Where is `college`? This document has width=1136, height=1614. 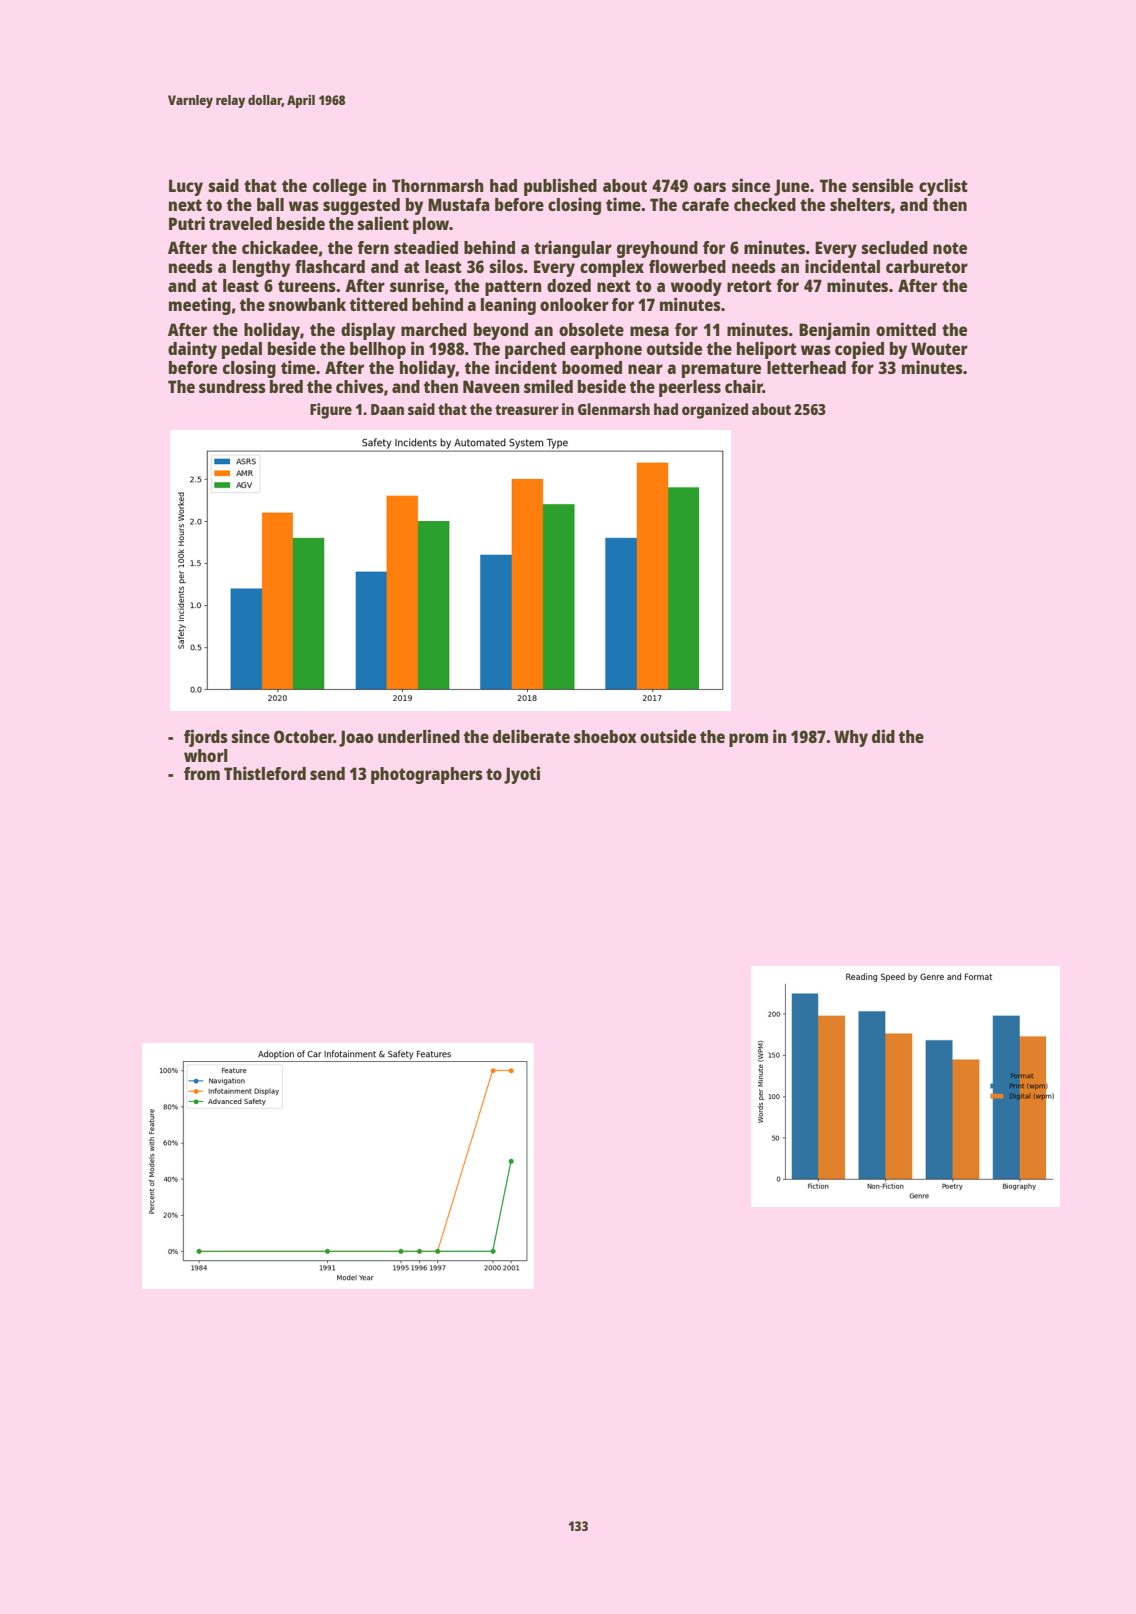 college is located at coordinates (340, 187).
